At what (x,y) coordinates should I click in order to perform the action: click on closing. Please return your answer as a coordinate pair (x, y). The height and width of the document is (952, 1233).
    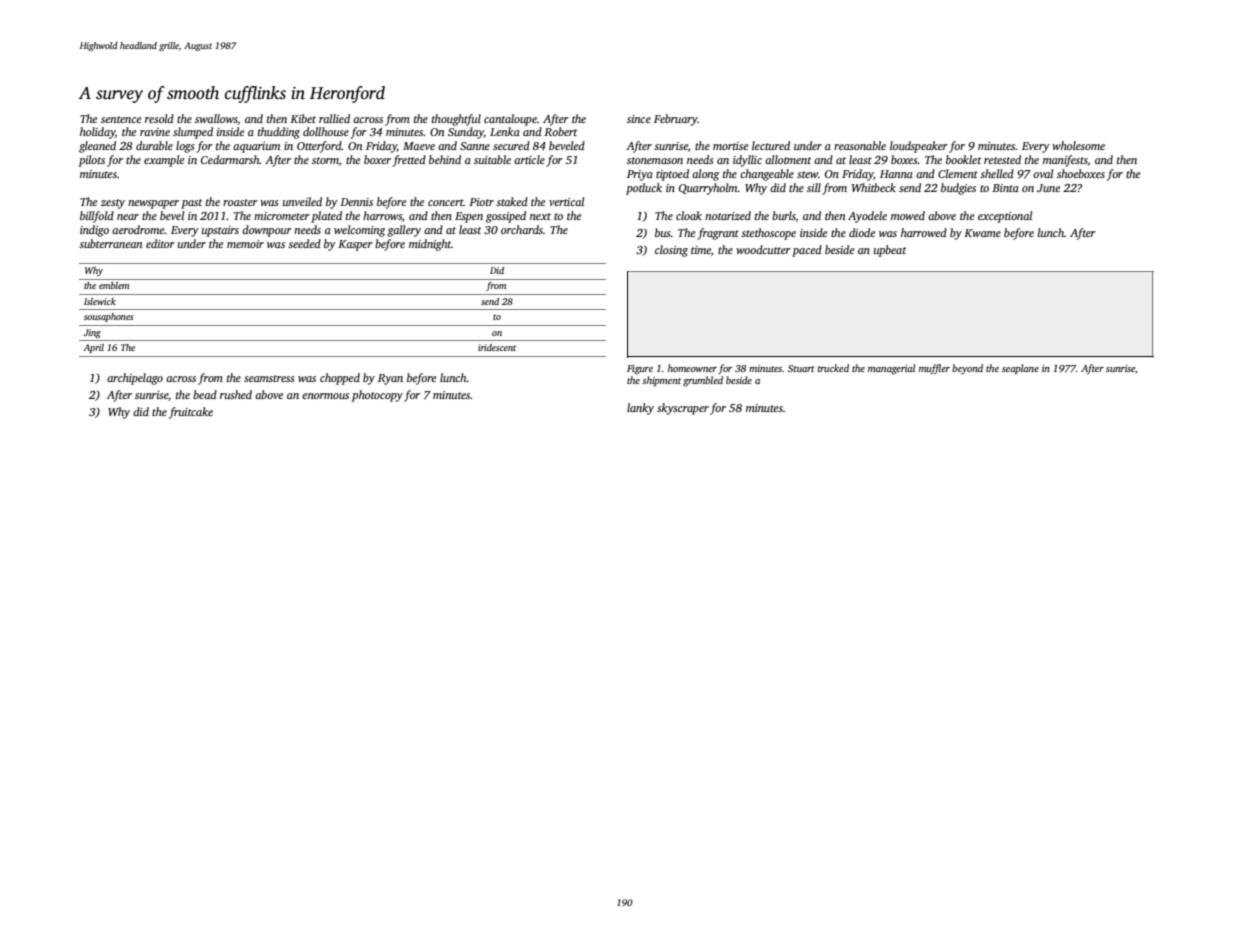
    Looking at the image, I should click on (671, 251).
